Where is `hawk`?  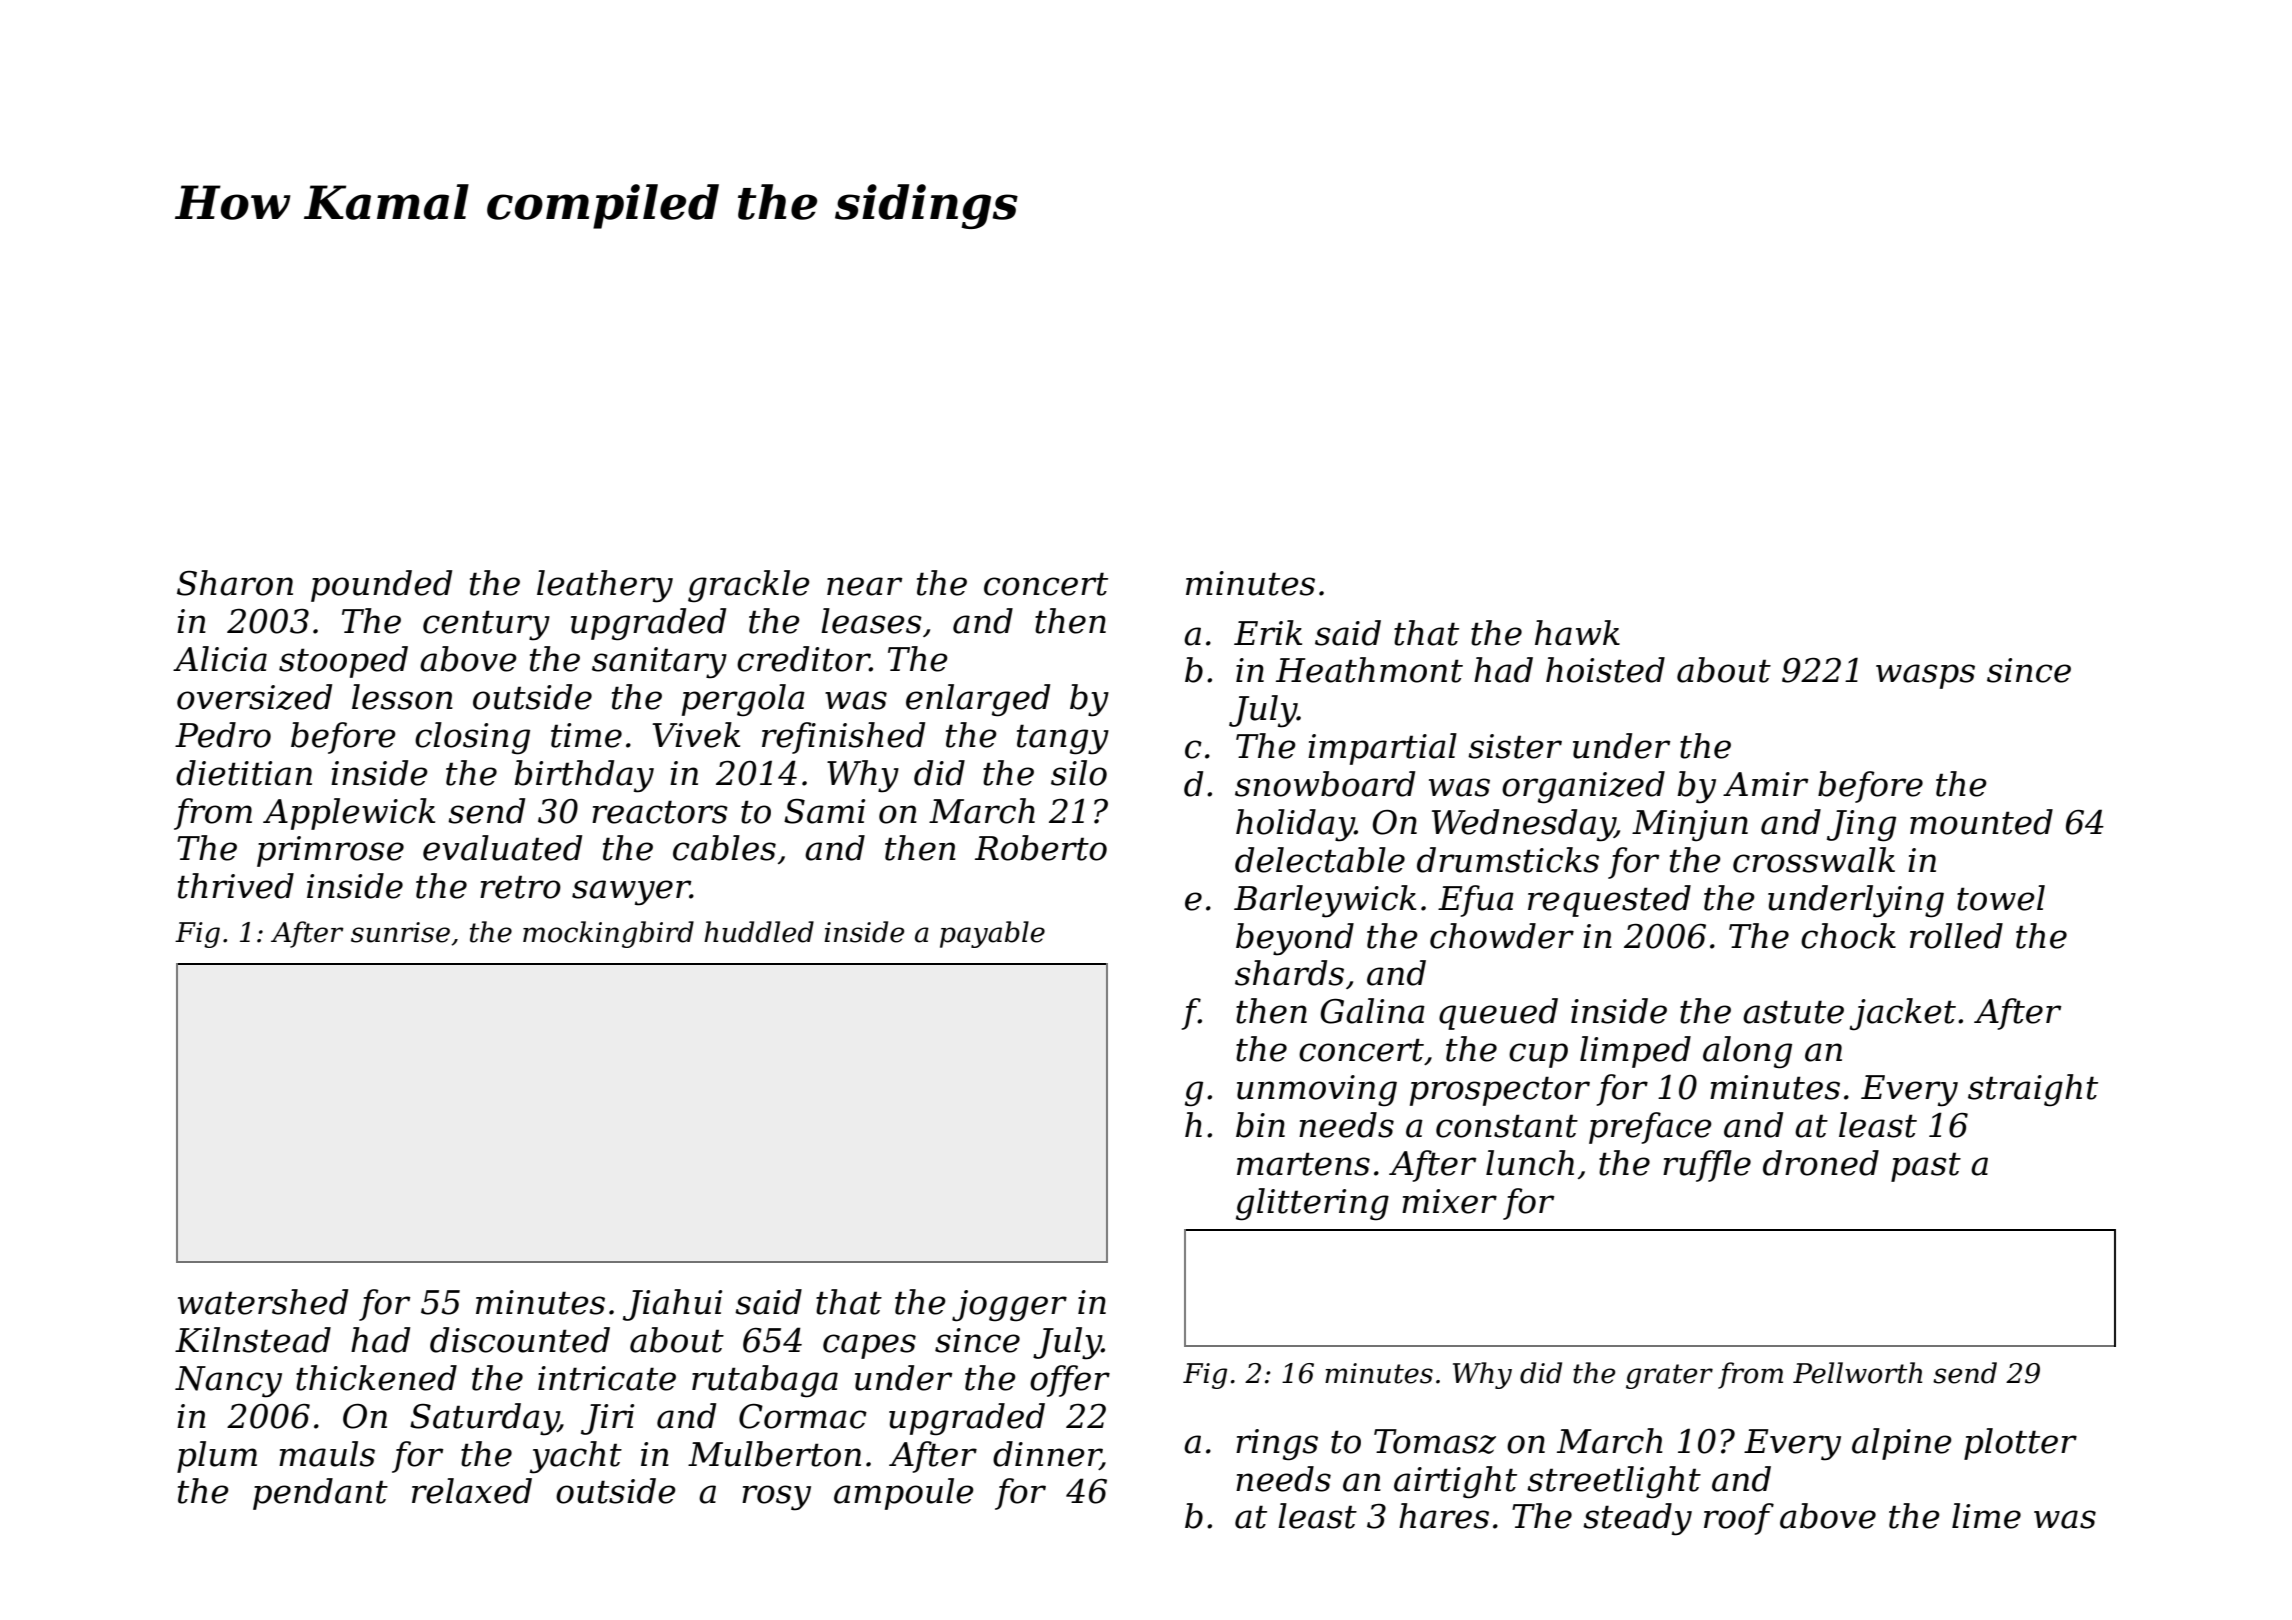 hawk is located at coordinates (1577, 633).
